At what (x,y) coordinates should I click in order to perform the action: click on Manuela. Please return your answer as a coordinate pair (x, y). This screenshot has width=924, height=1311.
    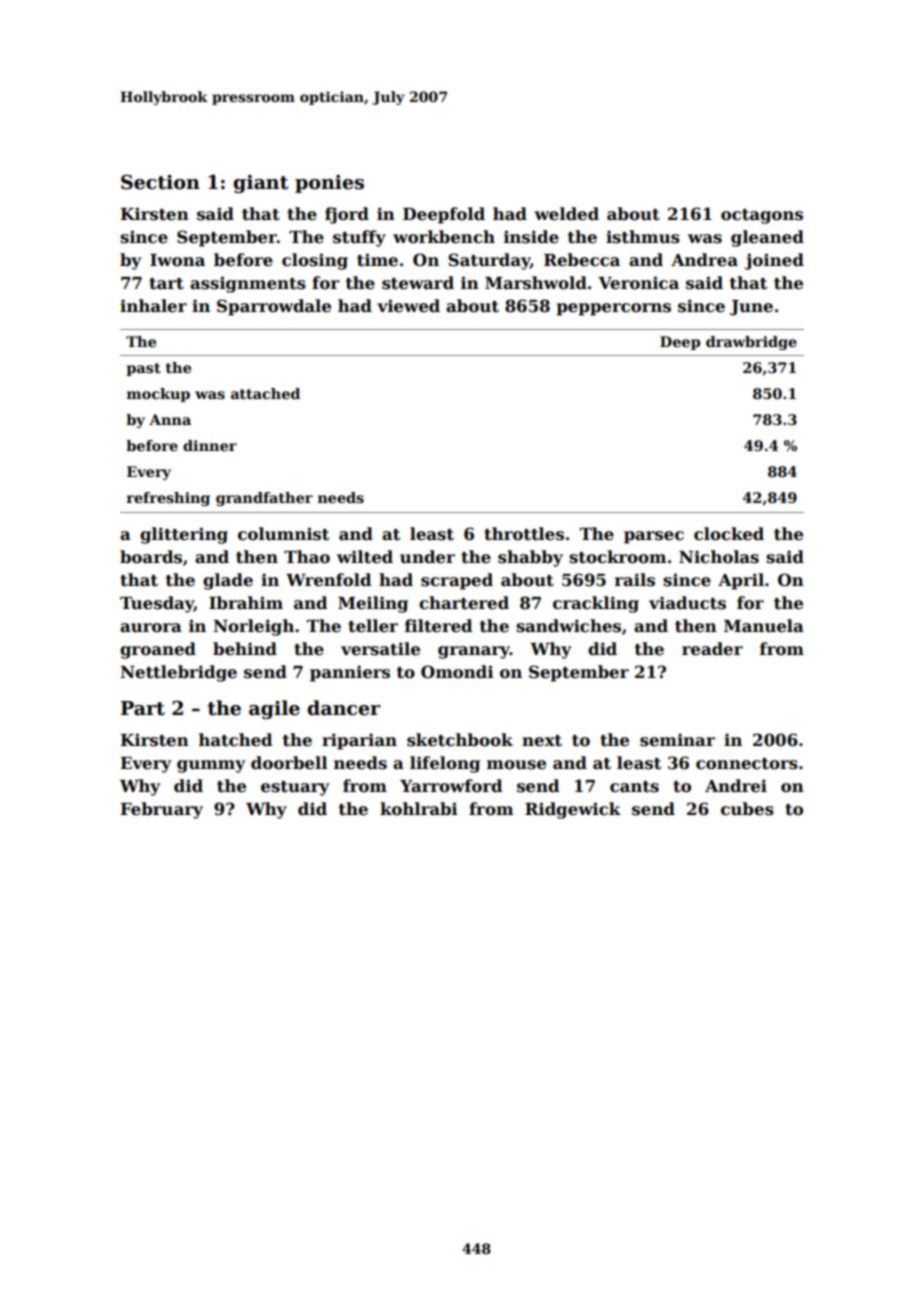
    Looking at the image, I should click on (764, 626).
